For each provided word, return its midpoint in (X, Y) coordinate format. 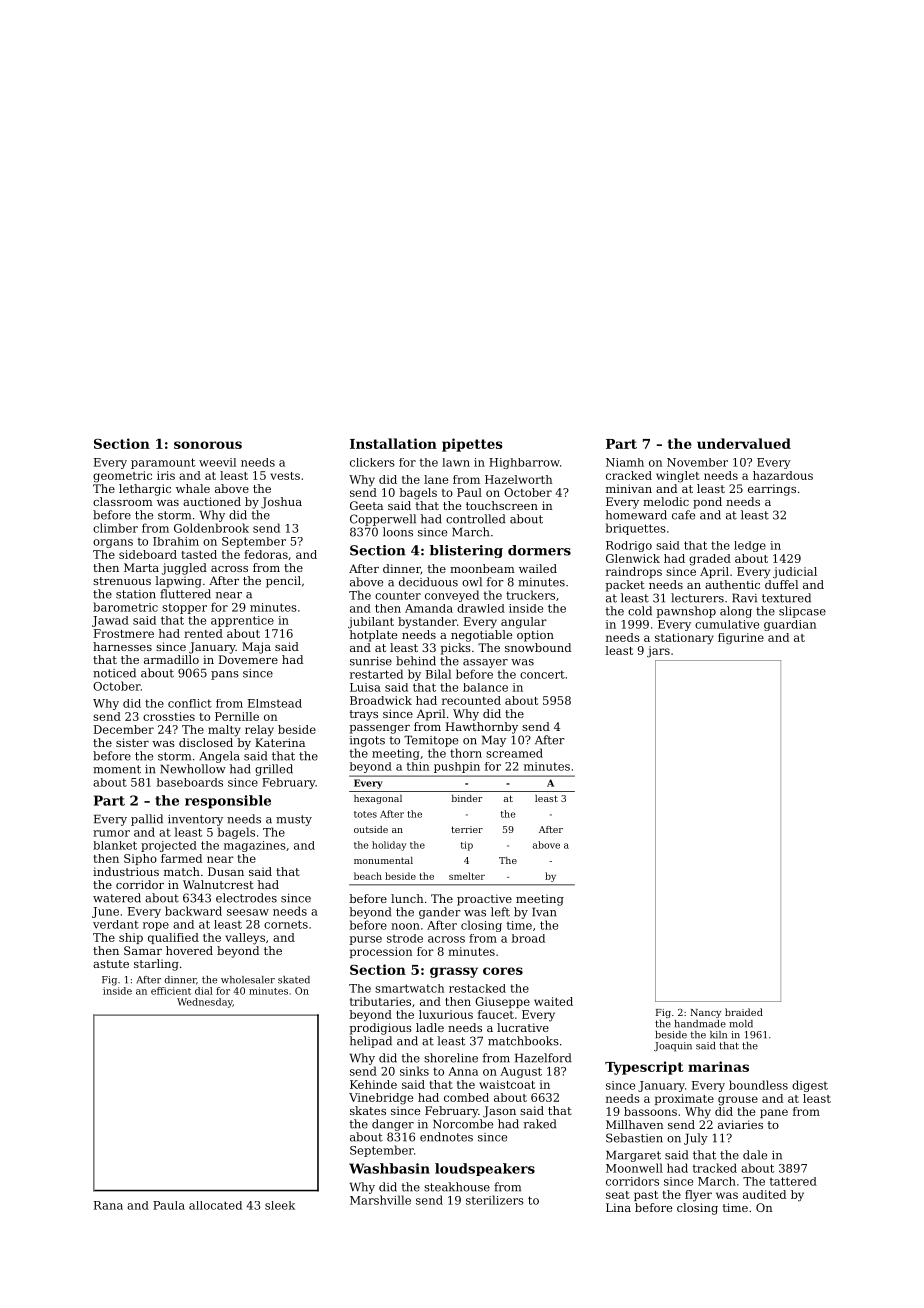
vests (285, 476)
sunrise (371, 661)
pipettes (472, 445)
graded (710, 560)
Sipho (140, 859)
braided (744, 1012)
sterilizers (495, 1200)
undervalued (744, 443)
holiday (389, 846)
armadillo (171, 659)
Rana (108, 1205)
